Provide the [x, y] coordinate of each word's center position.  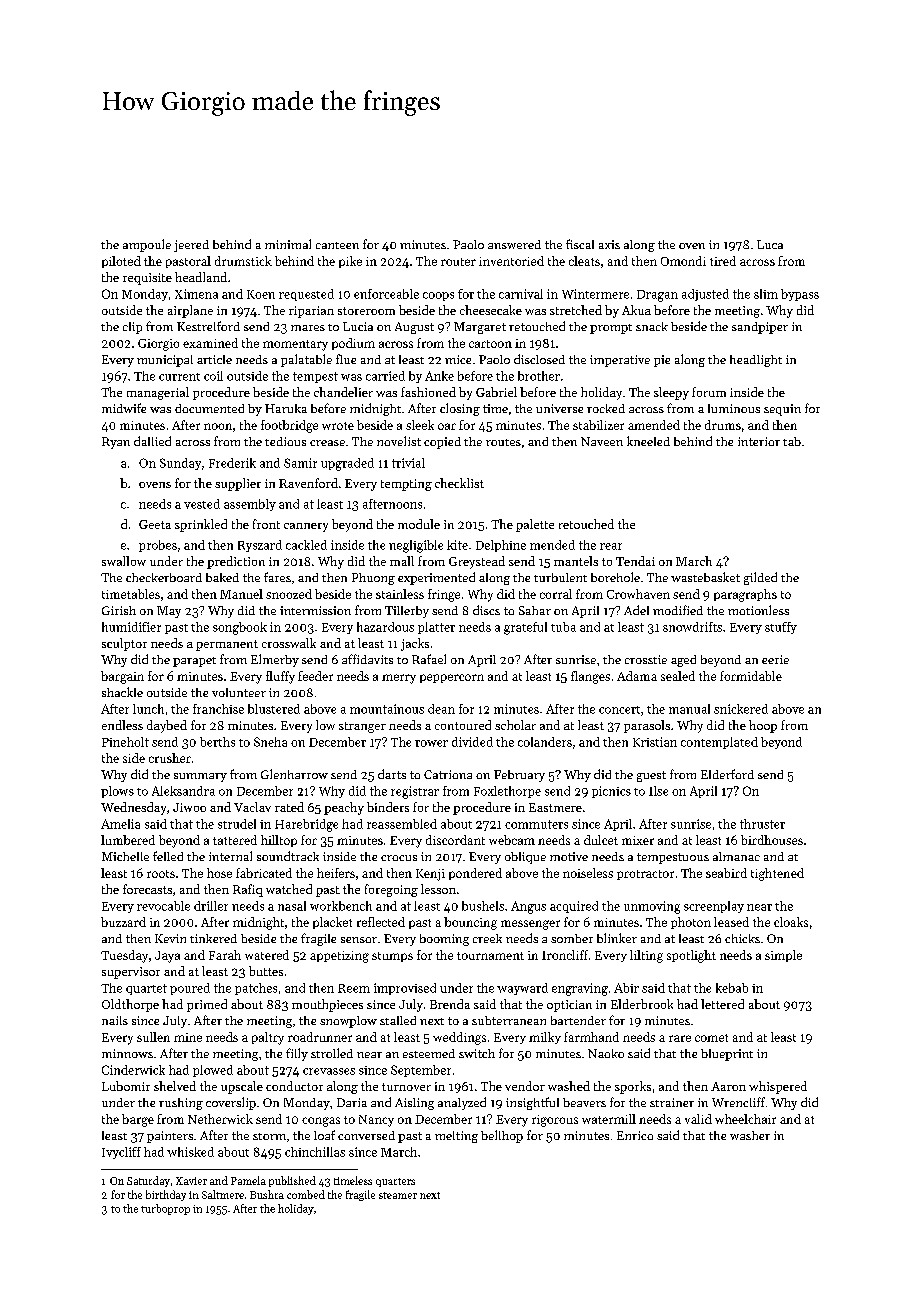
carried [385, 376]
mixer [638, 840]
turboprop [165, 1209]
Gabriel [496, 392]
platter [436, 628]
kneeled [648, 441]
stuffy [781, 628]
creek [487, 938]
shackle [122, 692]
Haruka [286, 408]
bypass [800, 295]
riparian [311, 312]
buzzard [123, 922]
